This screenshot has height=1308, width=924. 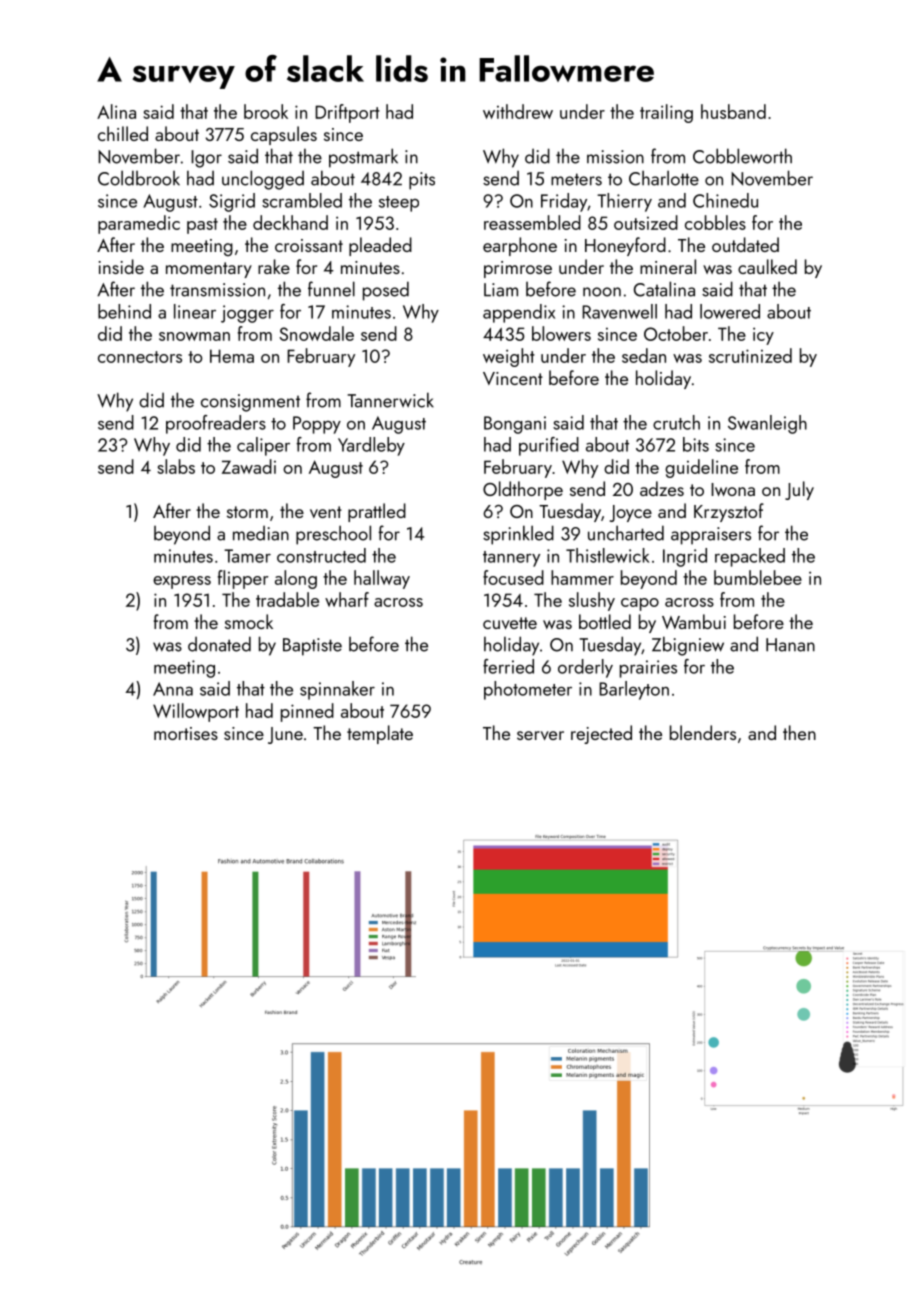 I want to click on Honeyford, so click(x=625, y=246).
